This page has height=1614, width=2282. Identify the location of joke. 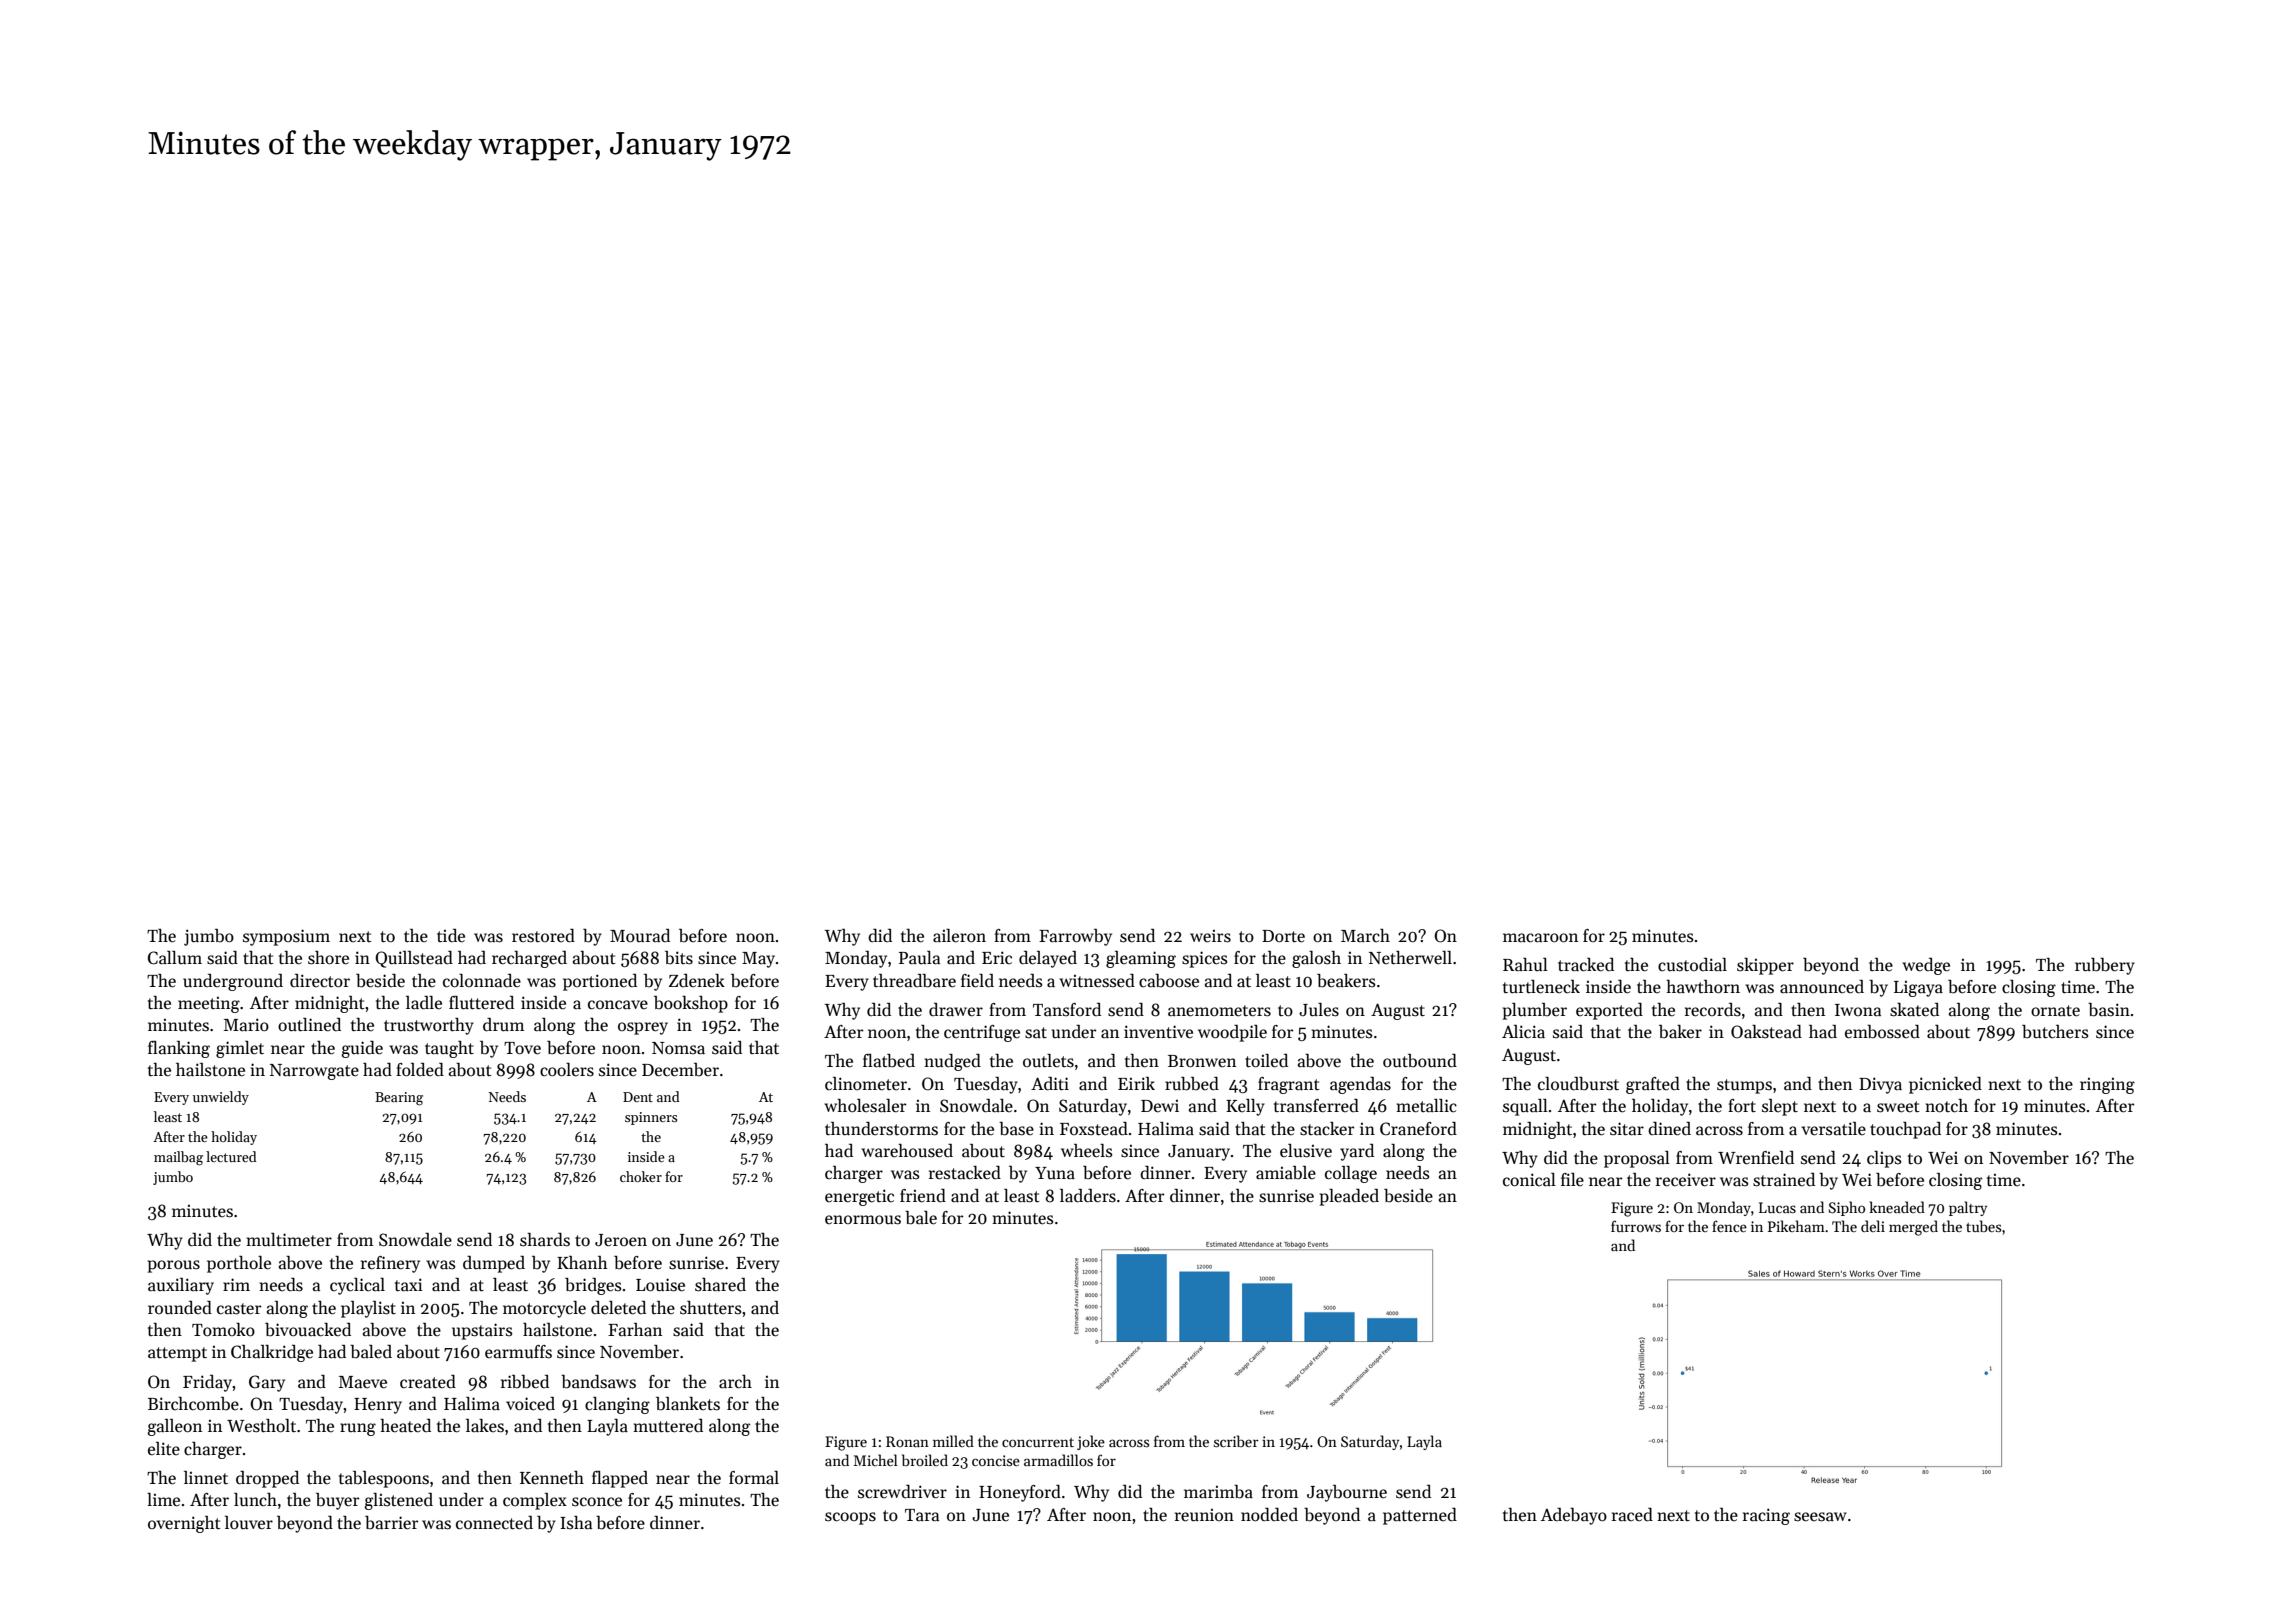
(1091, 1442).
